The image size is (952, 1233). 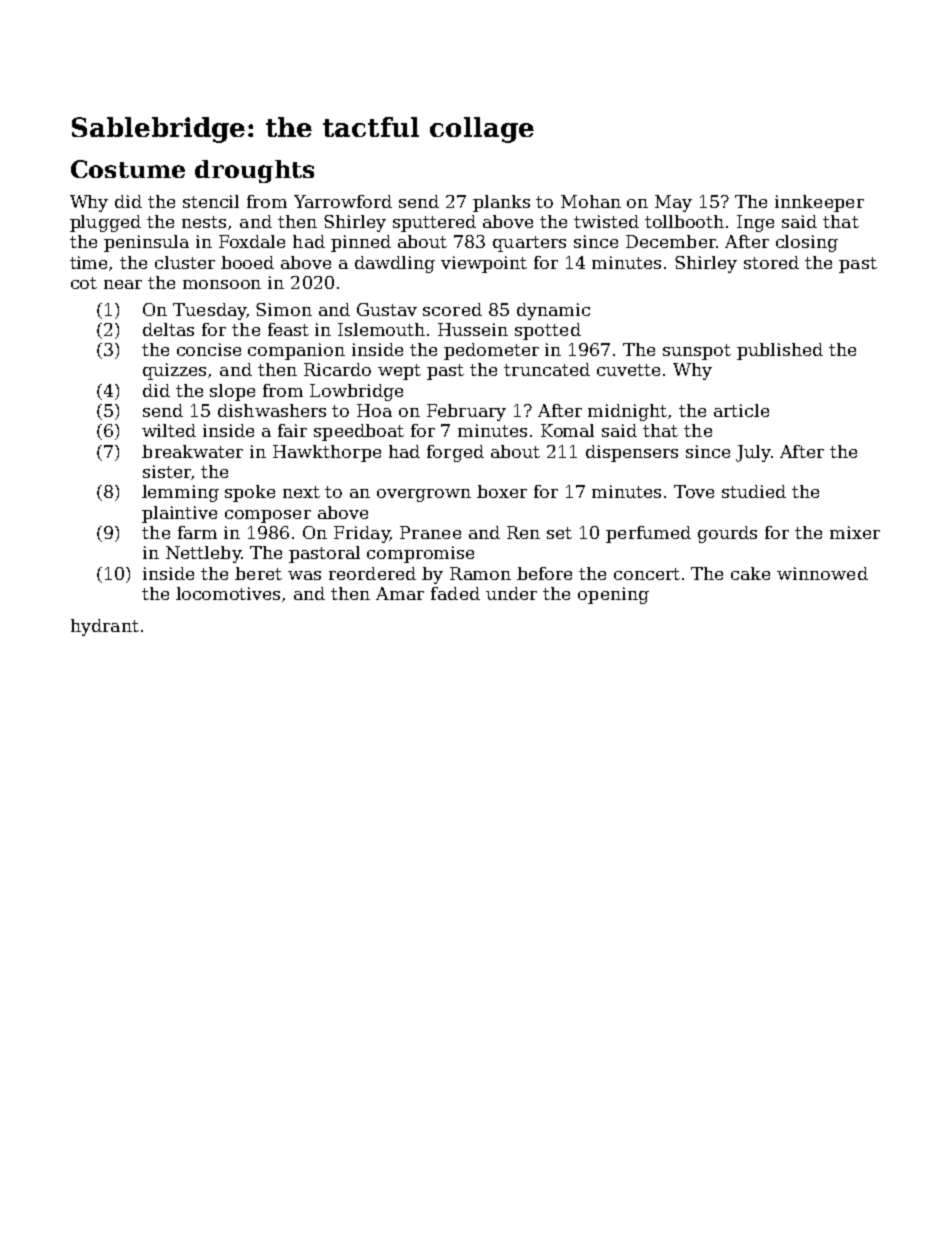 What do you see at coordinates (466, 412) in the screenshot?
I see `February` at bounding box center [466, 412].
